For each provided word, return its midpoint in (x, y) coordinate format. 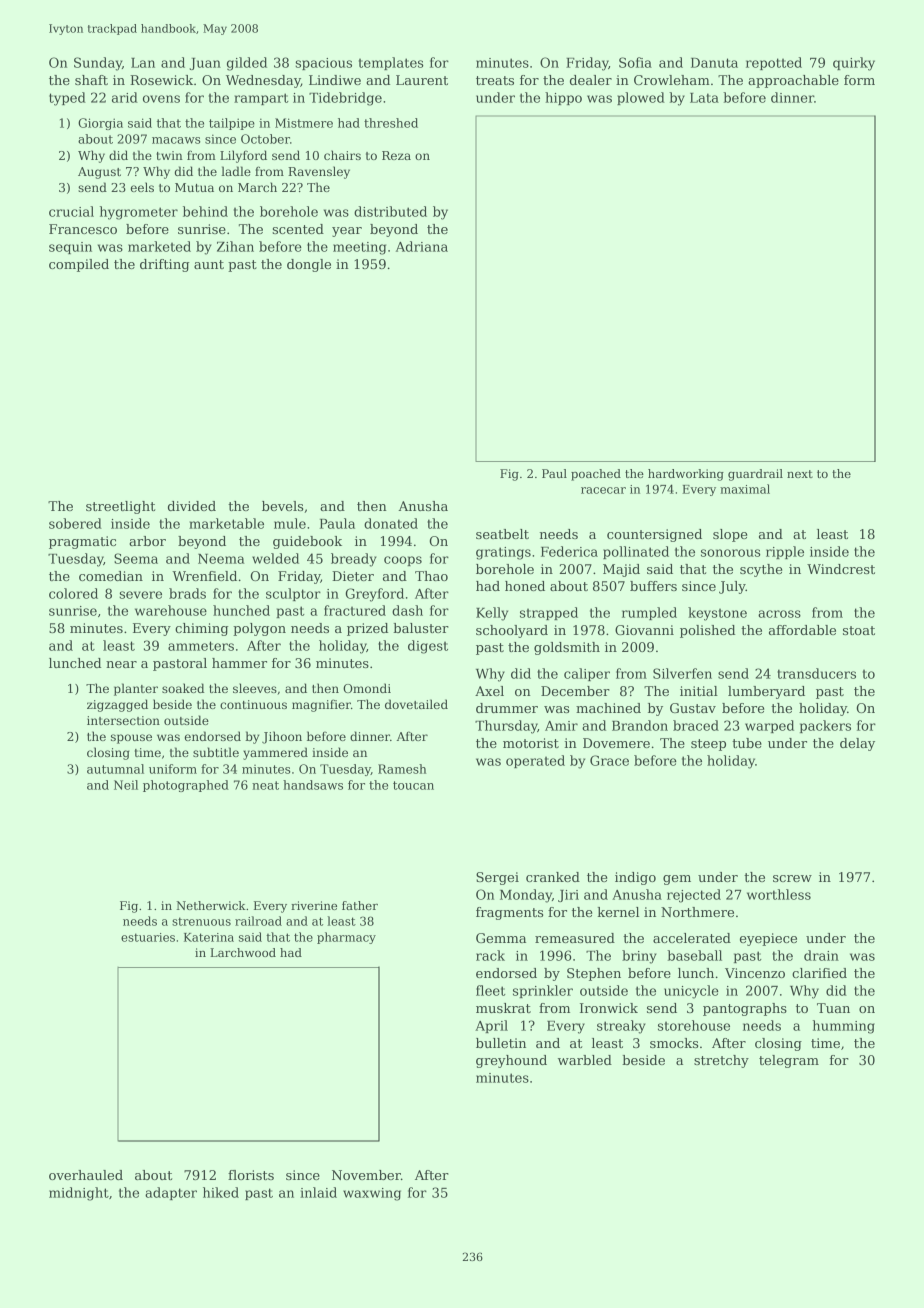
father (360, 905)
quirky (854, 64)
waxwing (372, 1194)
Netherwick (211, 905)
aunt (209, 264)
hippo (563, 98)
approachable (793, 81)
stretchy (721, 1061)
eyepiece (768, 939)
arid (125, 97)
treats (495, 80)
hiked (221, 1192)
